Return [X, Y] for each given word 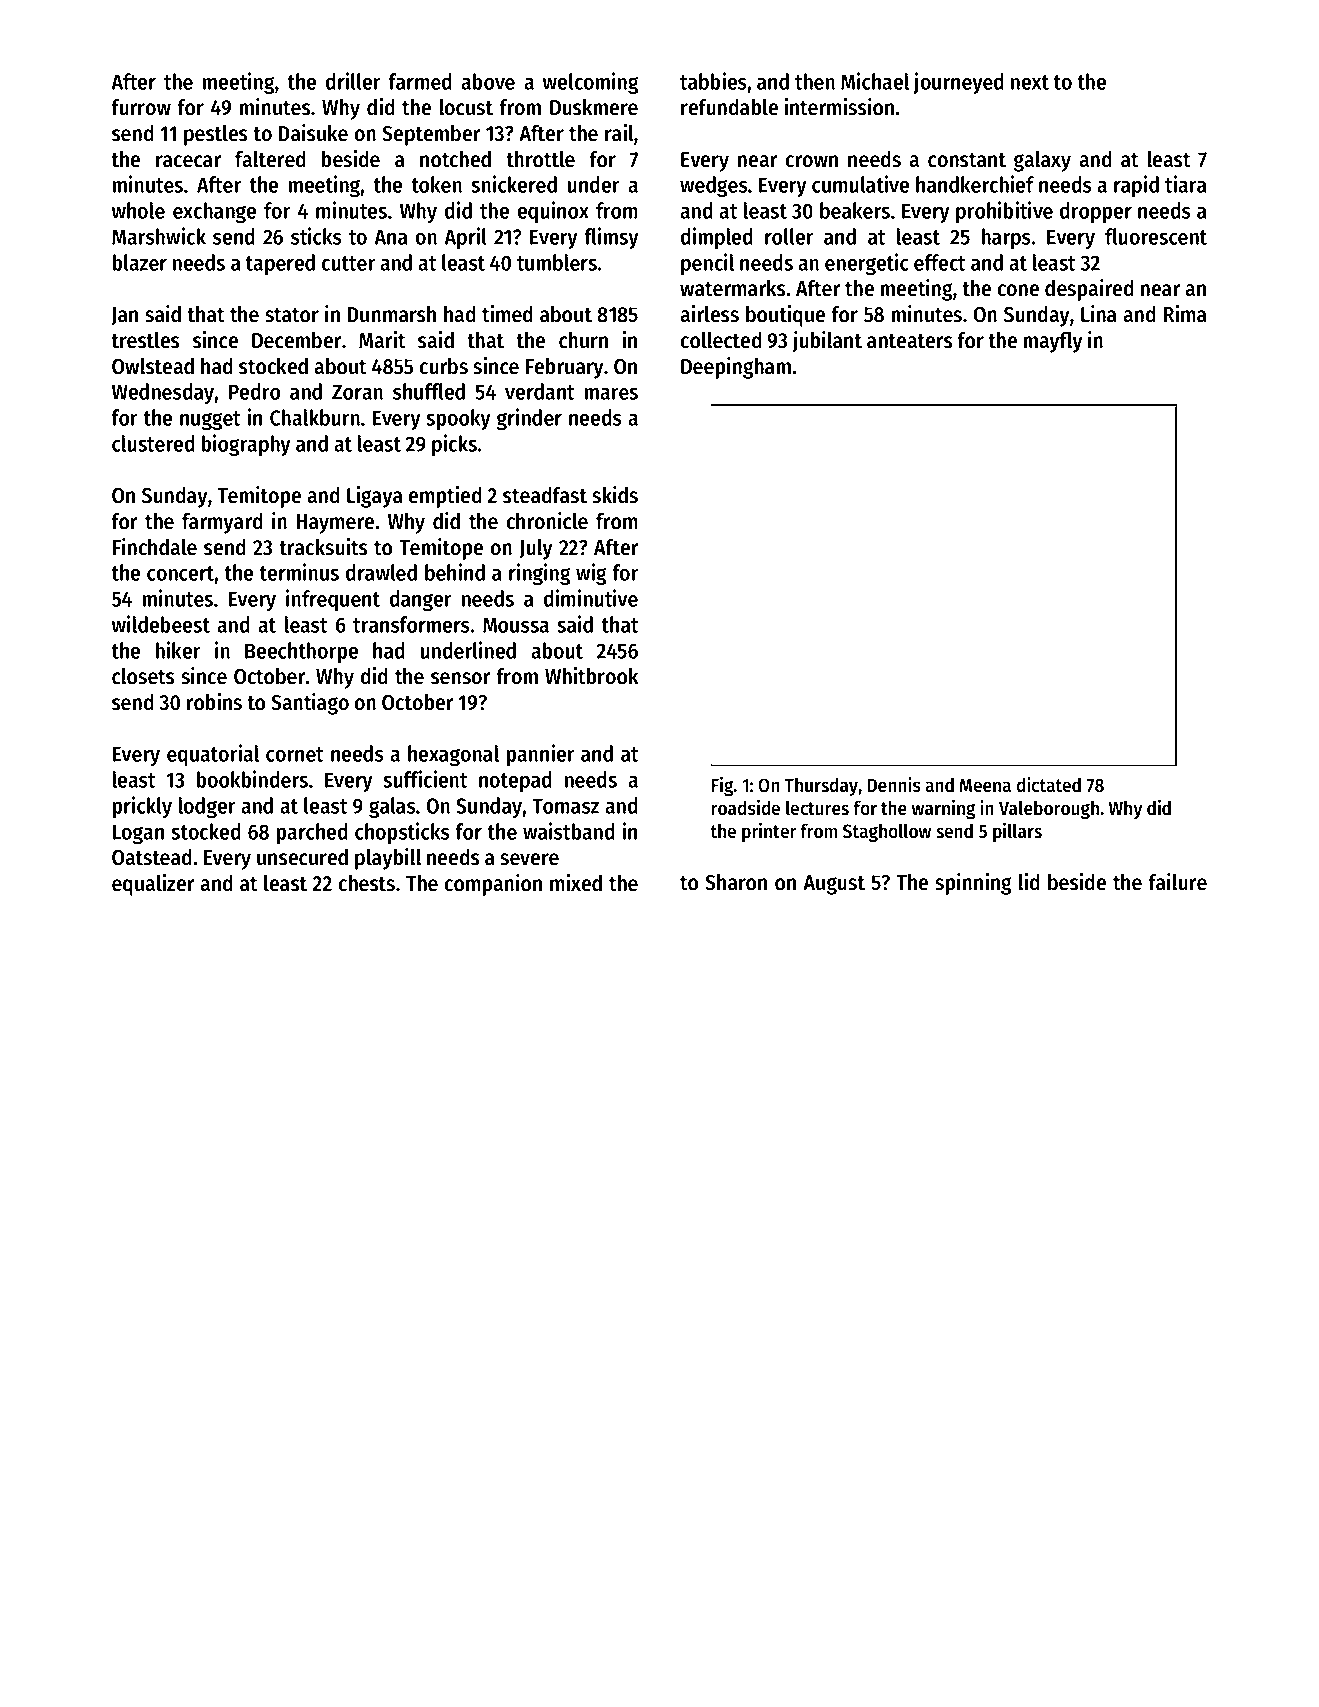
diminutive [591, 598]
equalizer [153, 885]
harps [1006, 238]
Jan [124, 316]
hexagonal [453, 755]
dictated [1049, 785]
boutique [785, 316]
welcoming [591, 83]
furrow [141, 107]
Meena [985, 785]
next [1030, 82]
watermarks [733, 288]
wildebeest [161, 624]
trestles [145, 340]
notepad [515, 781]
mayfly [1053, 342]
